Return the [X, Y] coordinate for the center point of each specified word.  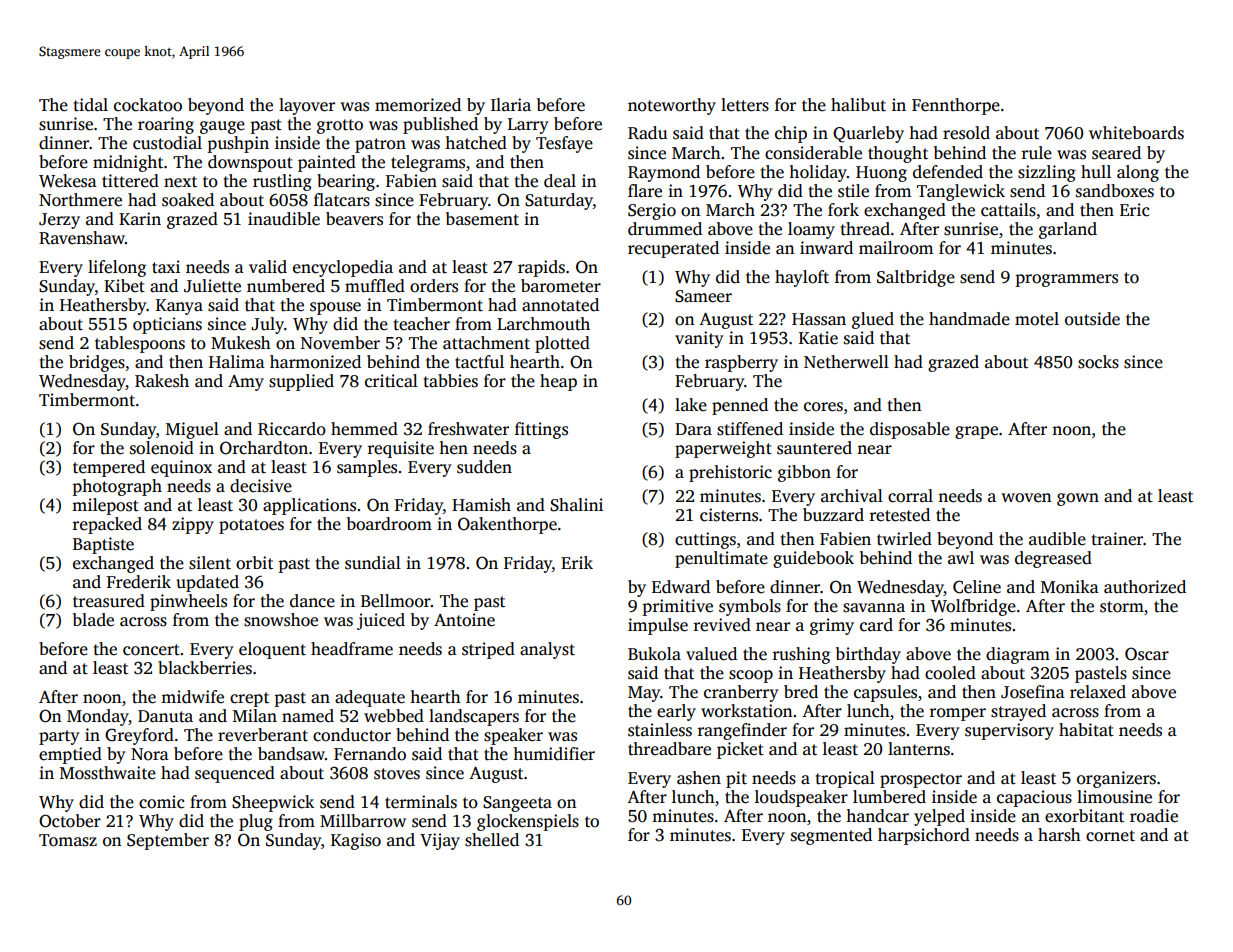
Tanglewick [961, 192]
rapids [541, 268]
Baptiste [103, 545]
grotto [340, 126]
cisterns [729, 515]
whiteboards [1136, 133]
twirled [904, 539]
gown [1078, 499]
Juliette [212, 286]
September [168, 841]
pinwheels [188, 602]
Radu [648, 133]
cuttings [705, 540]
